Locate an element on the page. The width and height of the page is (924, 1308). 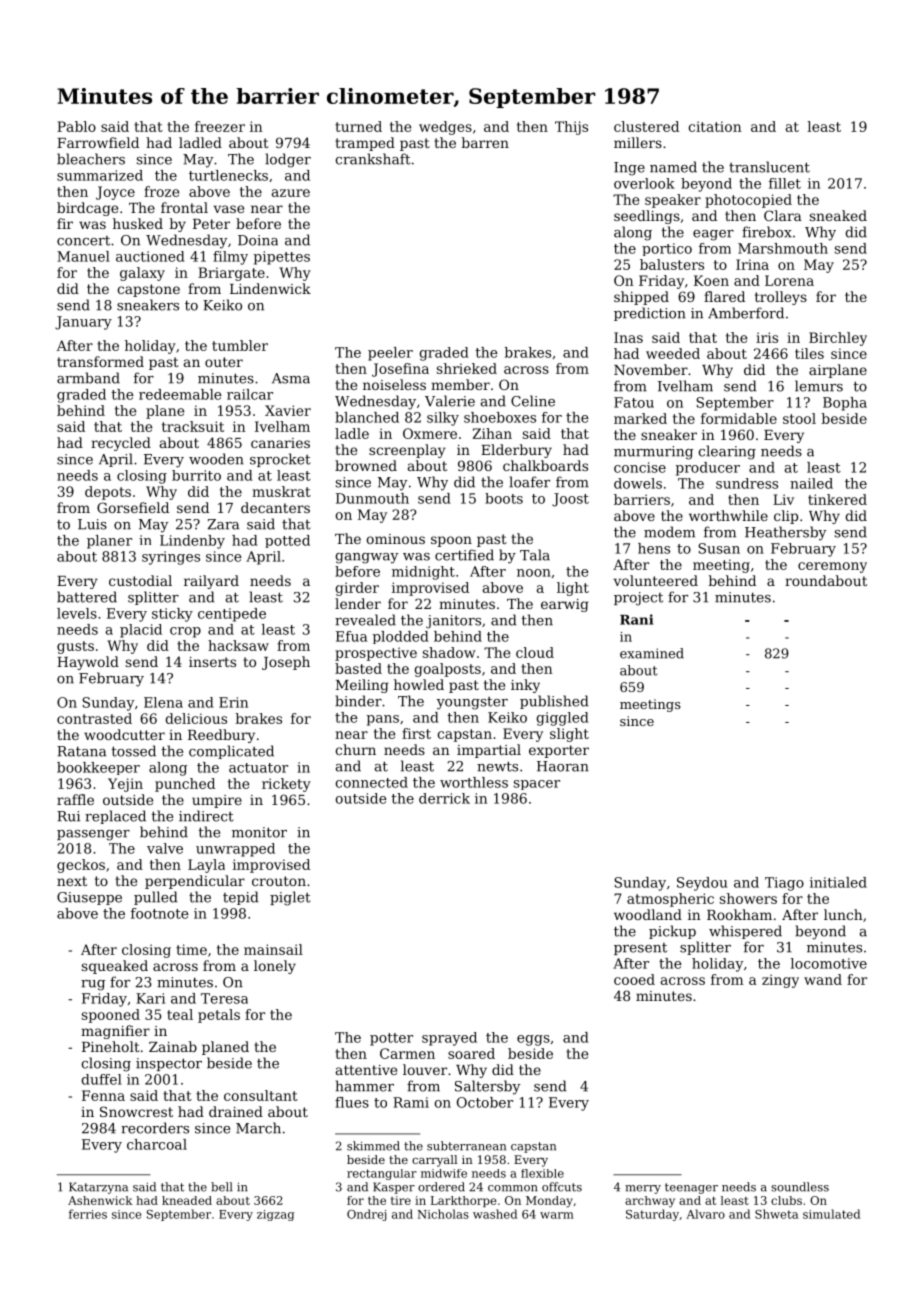
seedlings is located at coordinates (647, 217).
